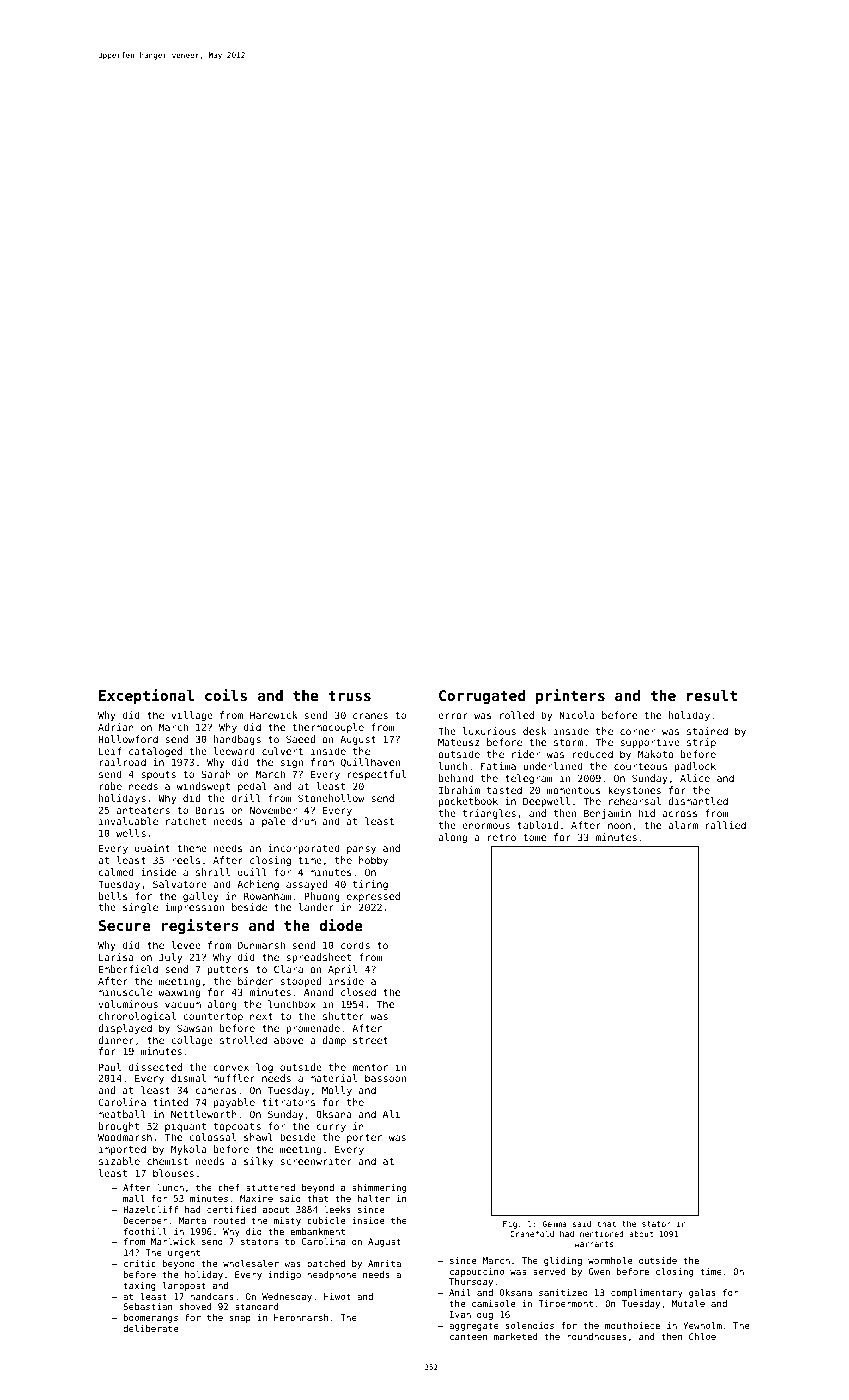 The height and width of the document is (1400, 849). What do you see at coordinates (726, 825) in the document?
I see `rallied` at bounding box center [726, 825].
